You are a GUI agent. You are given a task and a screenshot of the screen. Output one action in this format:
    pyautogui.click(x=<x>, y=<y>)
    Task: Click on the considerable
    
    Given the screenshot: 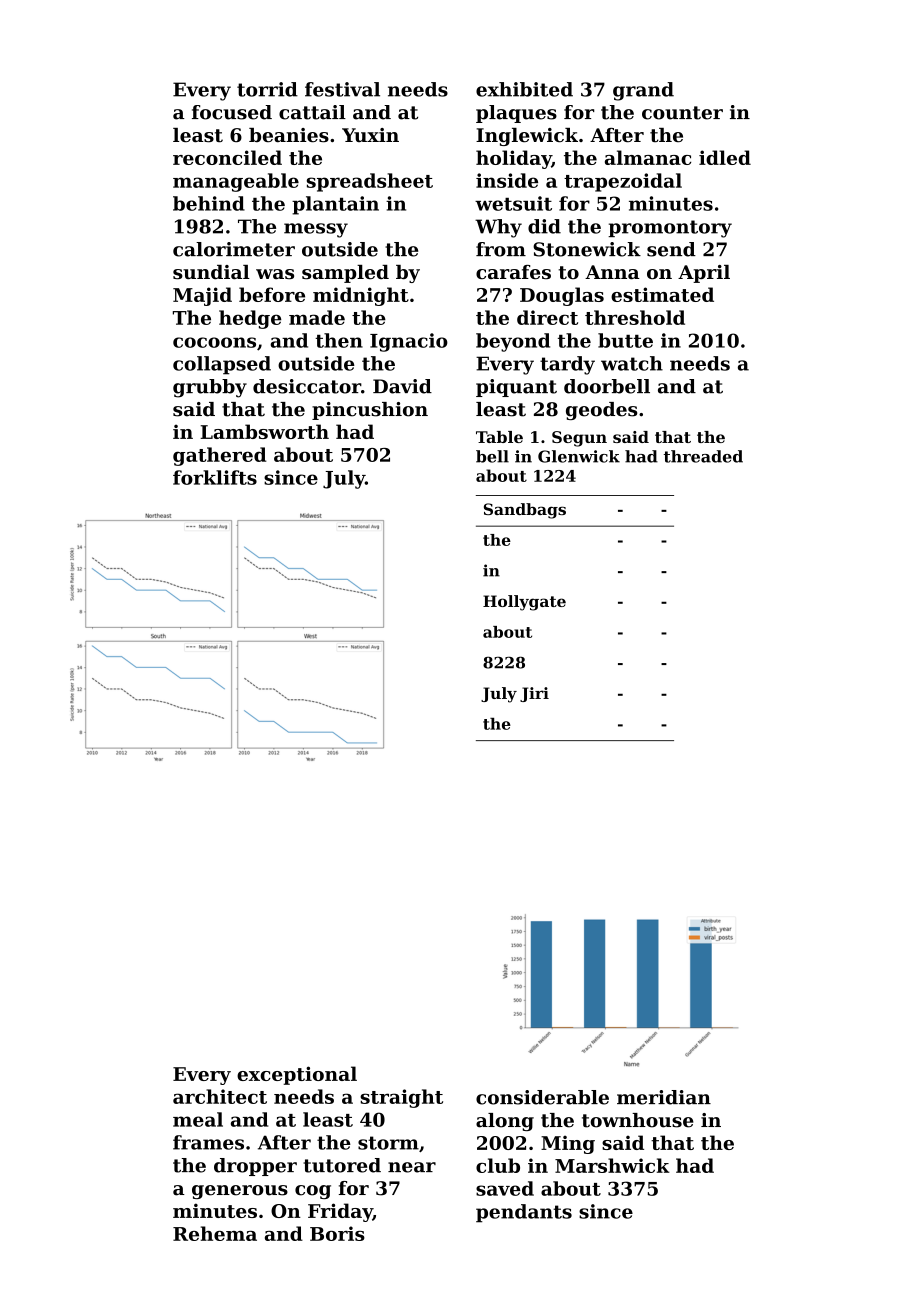 What is the action you would take?
    pyautogui.click(x=542, y=1097)
